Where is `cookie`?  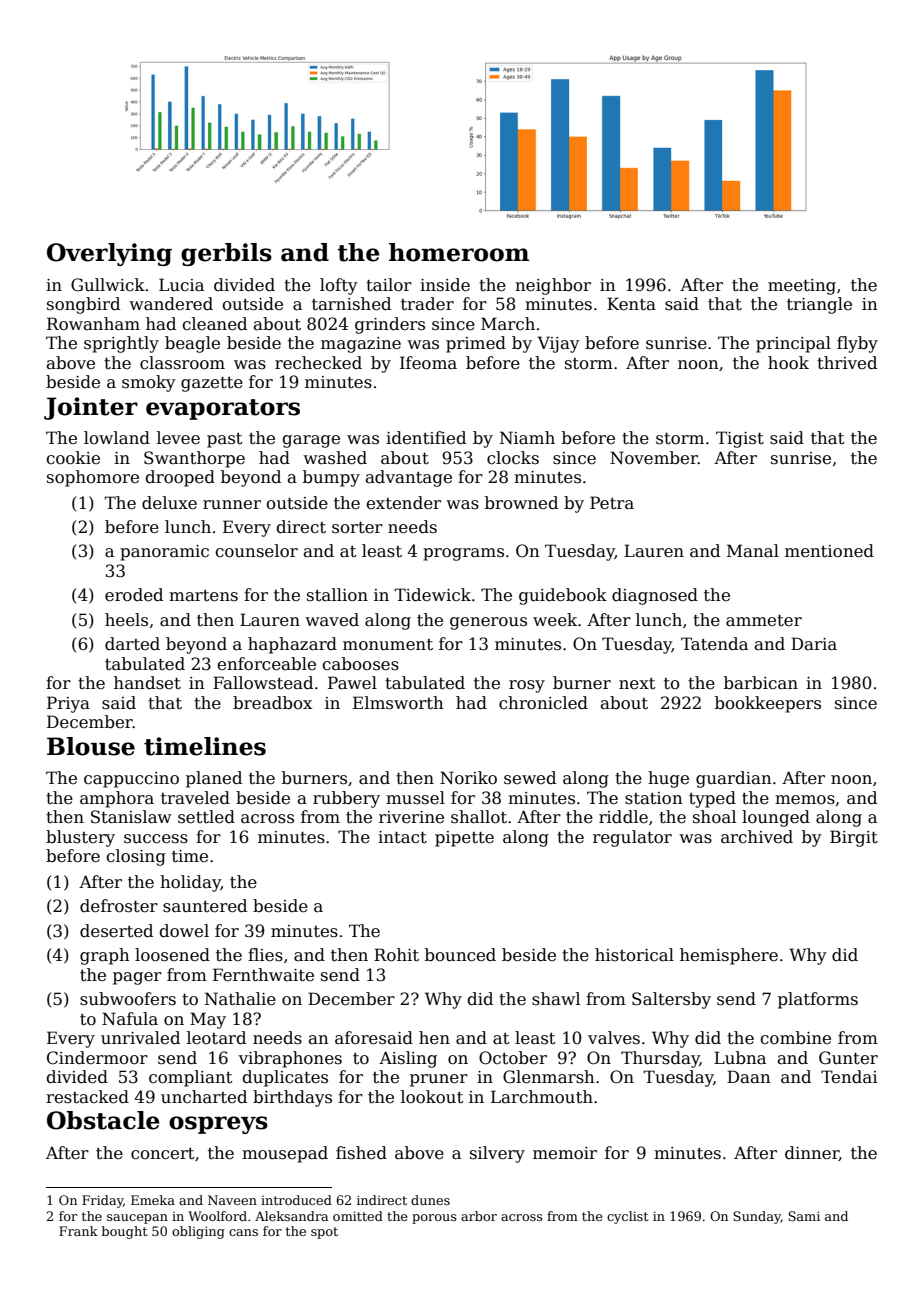
cookie is located at coordinates (73, 458).
